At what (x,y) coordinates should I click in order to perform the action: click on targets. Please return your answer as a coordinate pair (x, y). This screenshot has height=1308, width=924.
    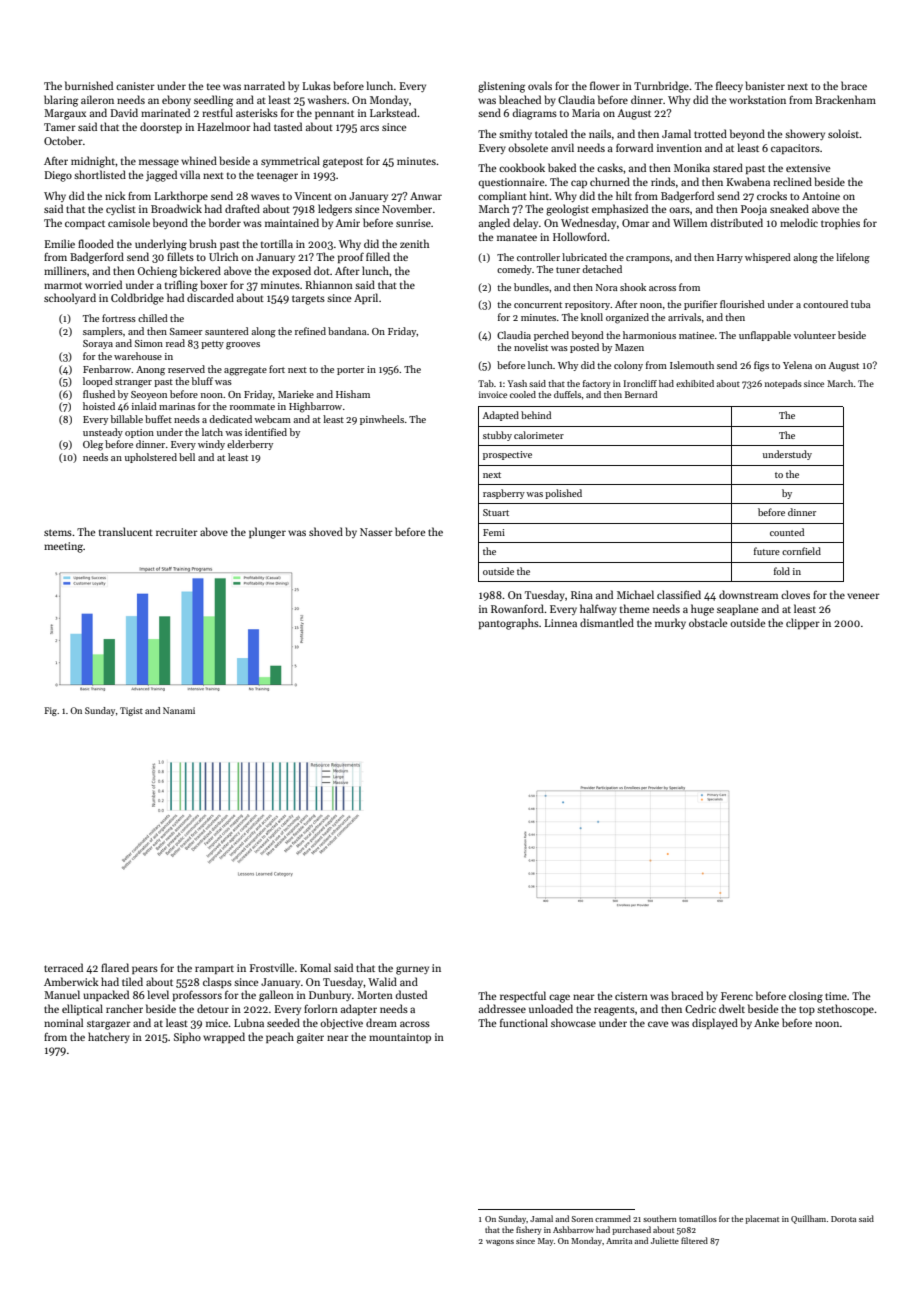
    Looking at the image, I should click on (308, 300).
